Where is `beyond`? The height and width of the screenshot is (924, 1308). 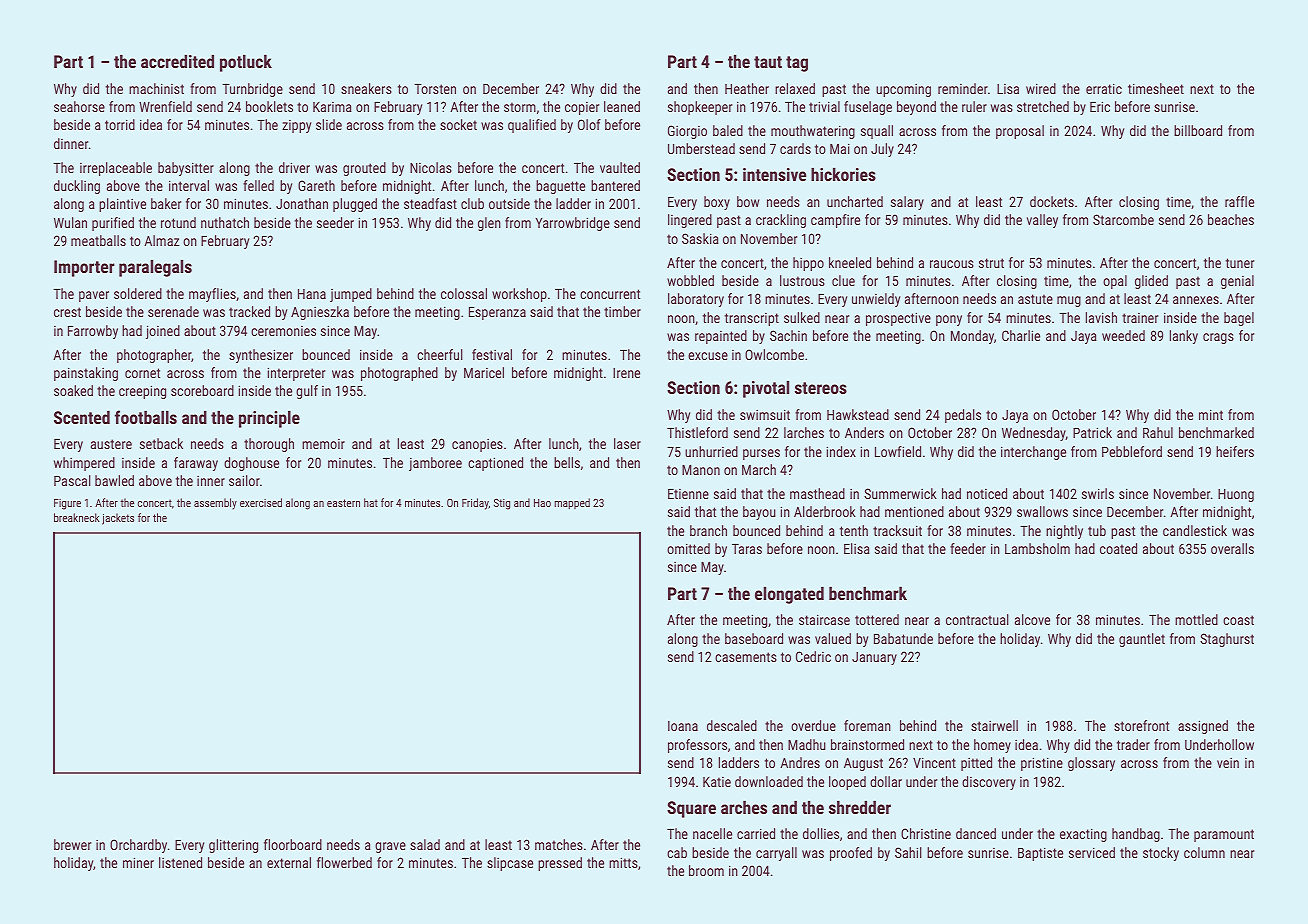
beyond is located at coordinates (916, 108).
